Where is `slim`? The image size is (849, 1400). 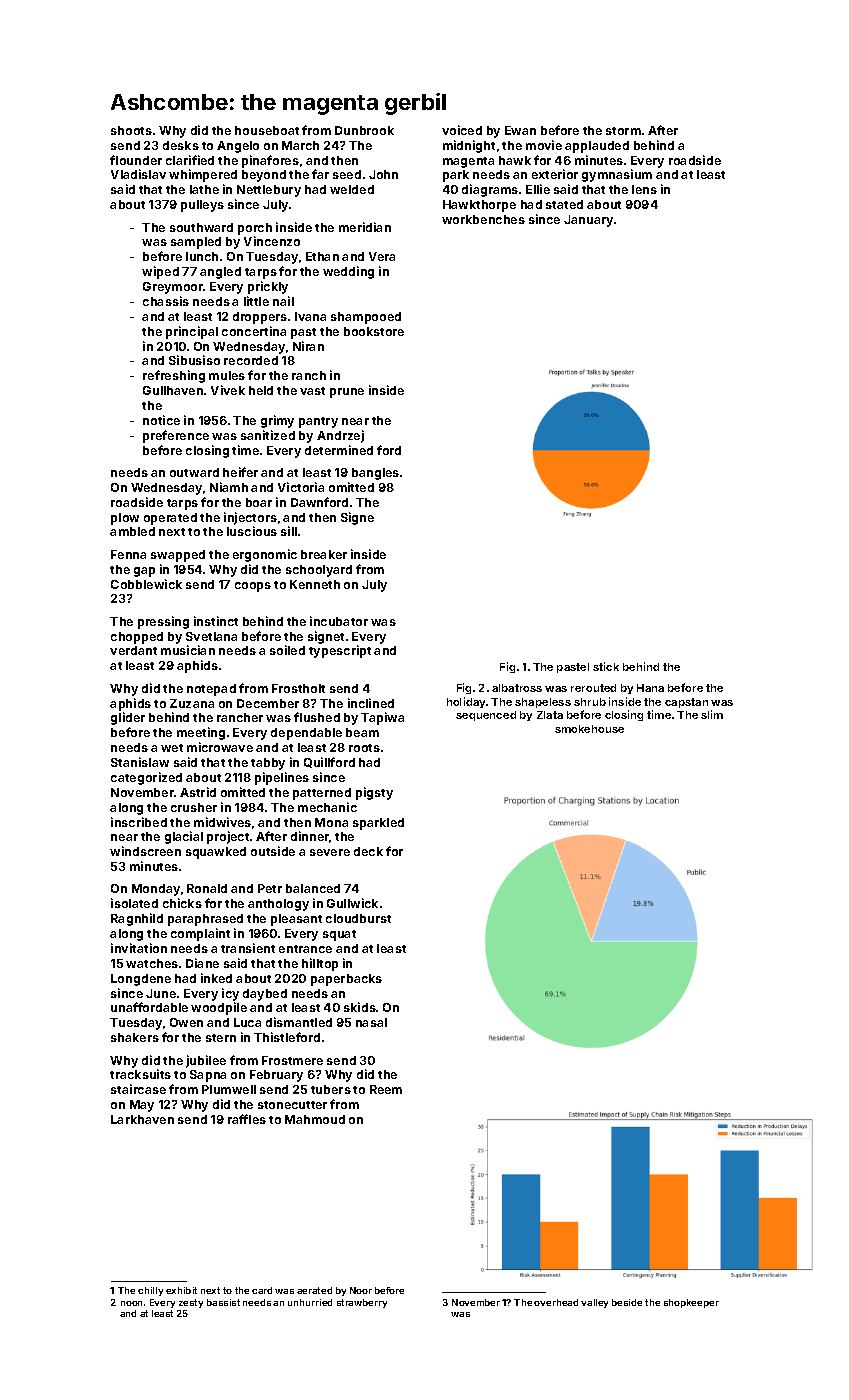 slim is located at coordinates (712, 714).
